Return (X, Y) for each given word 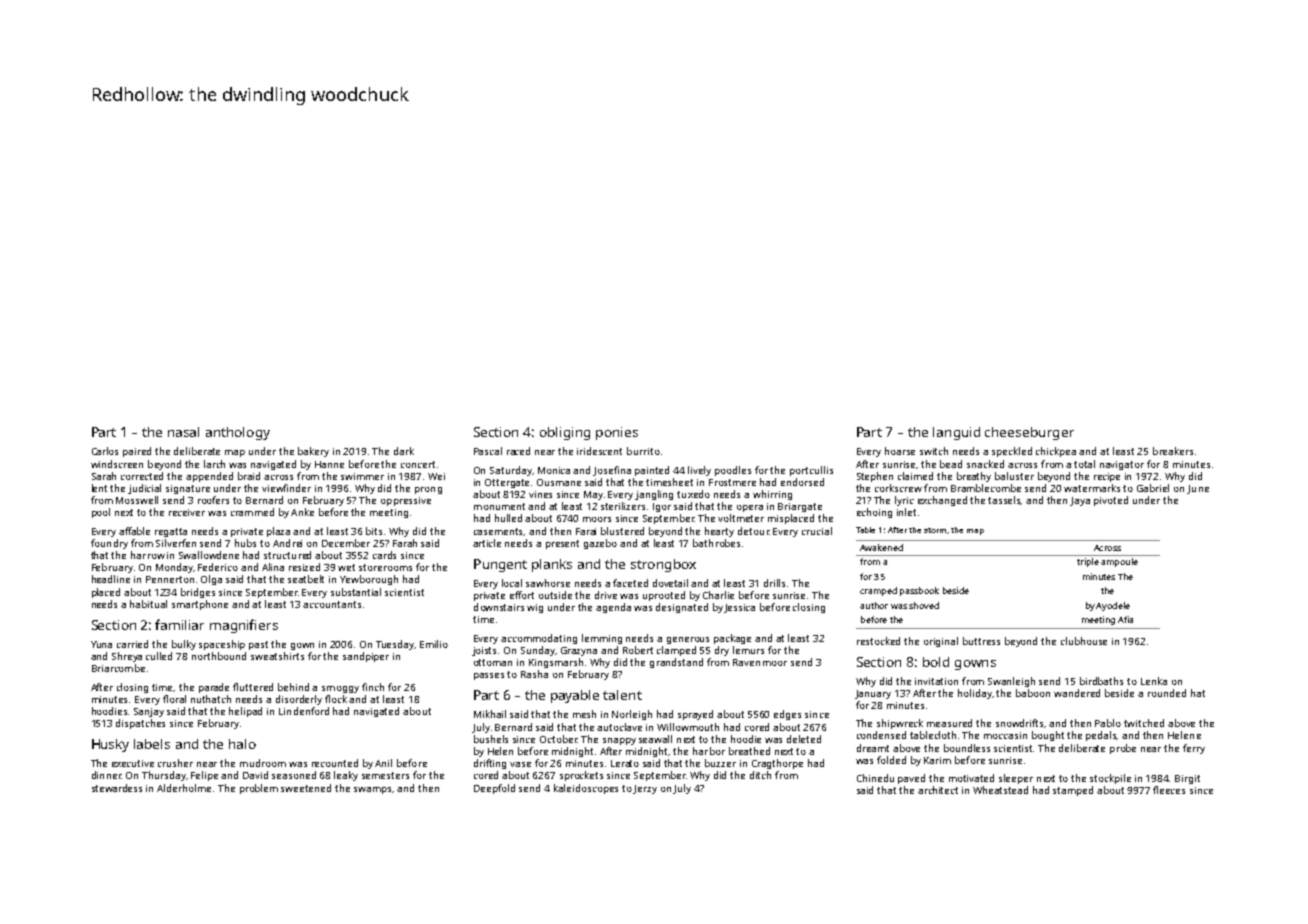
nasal (183, 432)
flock (336, 699)
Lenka (1154, 681)
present (562, 544)
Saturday (511, 471)
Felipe (204, 776)
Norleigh (632, 715)
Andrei (287, 543)
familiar (179, 624)
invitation (936, 681)
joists (484, 651)
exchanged (942, 501)
